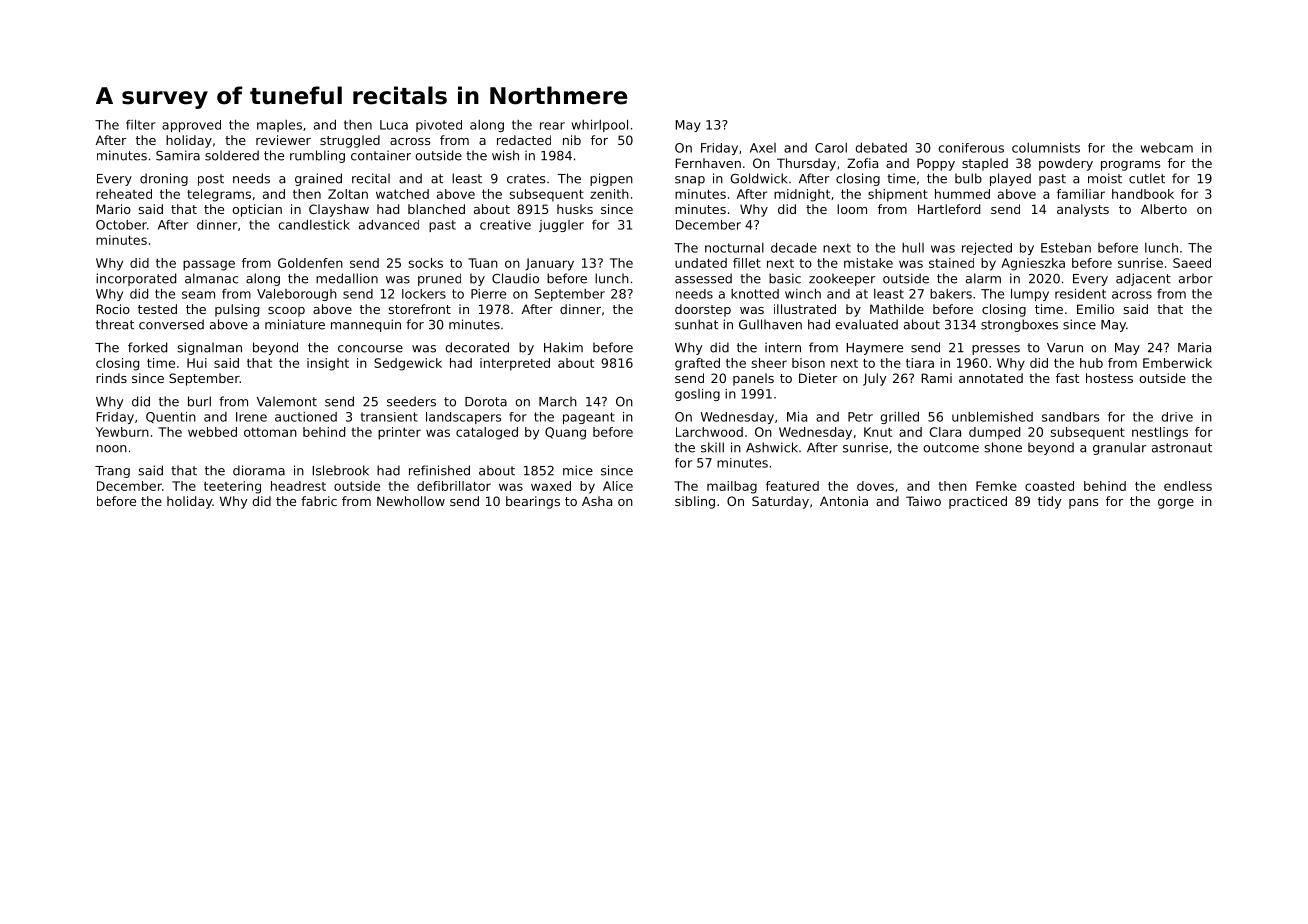  I want to click on hub, so click(1091, 363).
